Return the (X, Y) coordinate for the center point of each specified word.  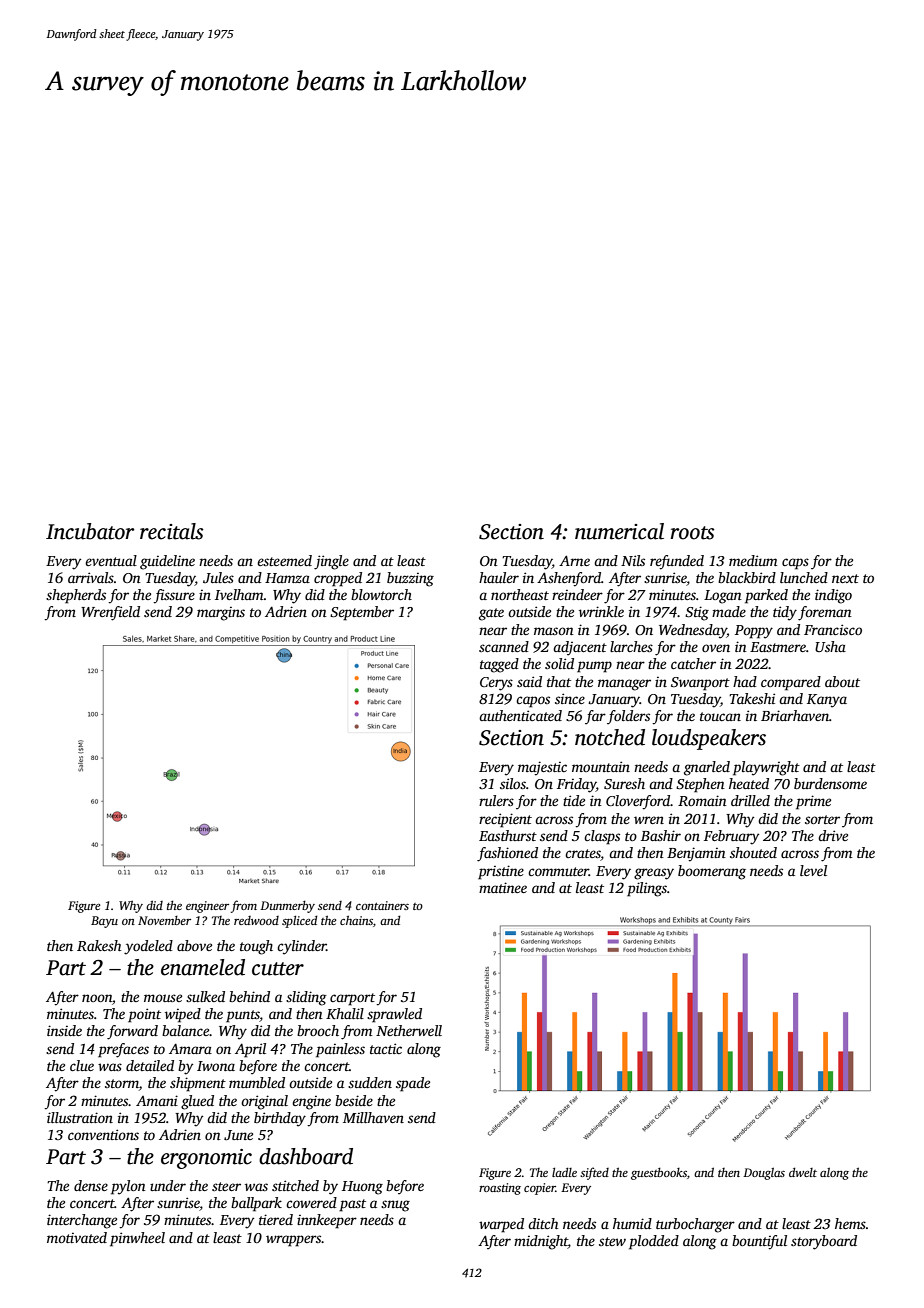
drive (833, 835)
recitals (172, 531)
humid (632, 1223)
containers (382, 905)
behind (249, 996)
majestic (542, 768)
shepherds (76, 596)
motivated (77, 1237)
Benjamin (696, 854)
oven (716, 648)
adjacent (580, 648)
